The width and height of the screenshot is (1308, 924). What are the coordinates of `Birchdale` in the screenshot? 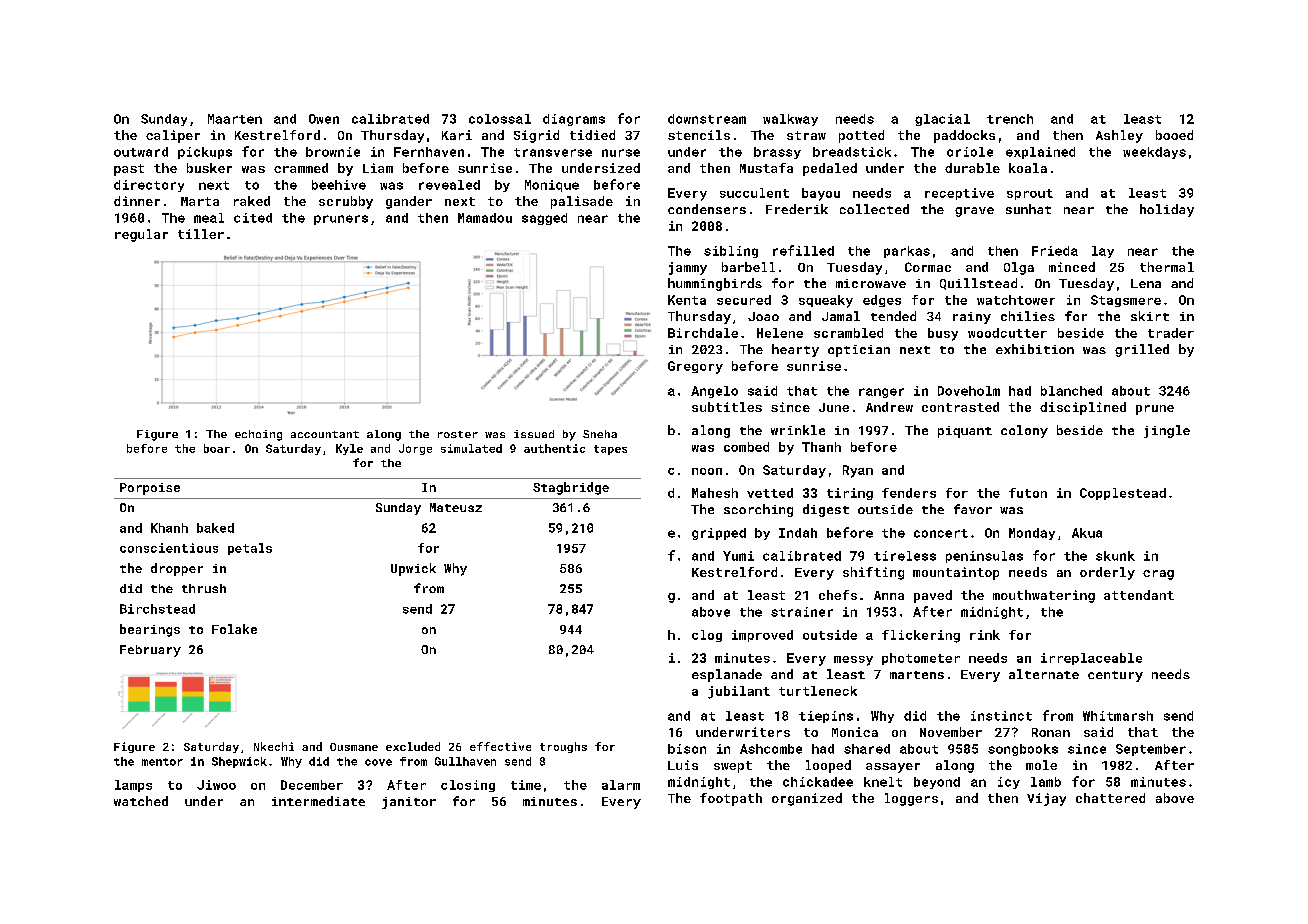 It's located at (703, 333).
